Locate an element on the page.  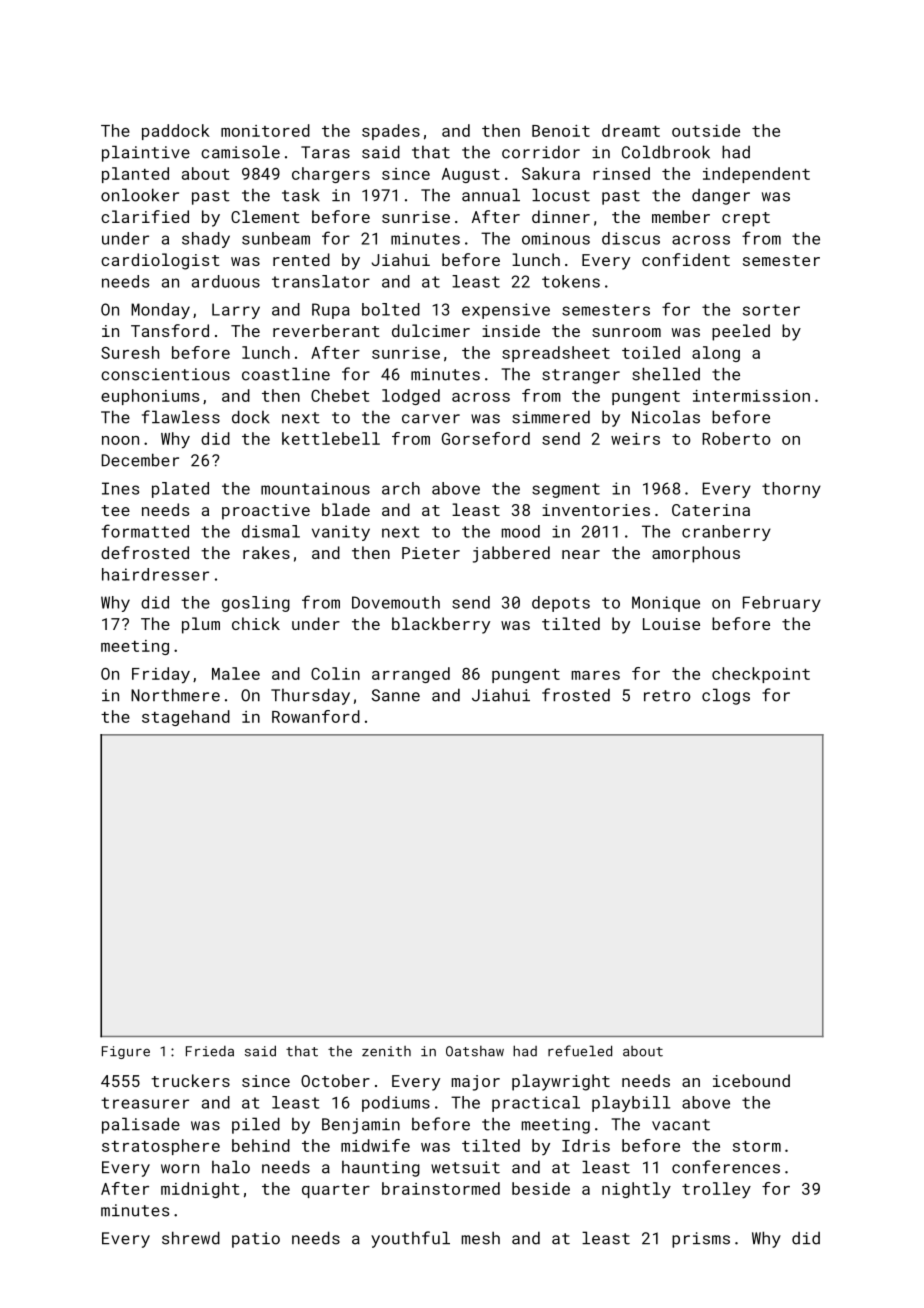
arch is located at coordinates (401, 488).
